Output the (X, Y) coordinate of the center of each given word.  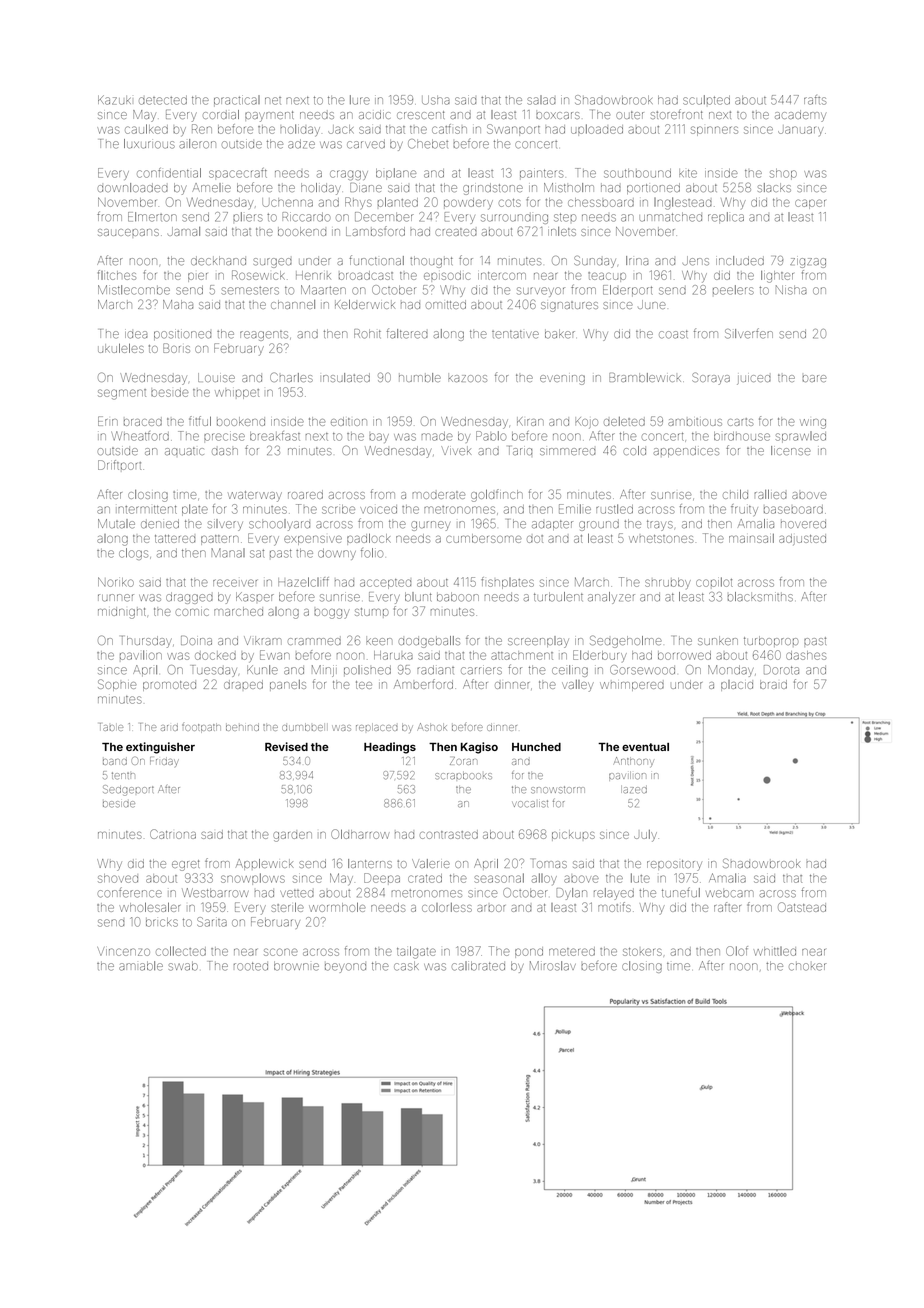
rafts (815, 100)
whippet (237, 394)
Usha (436, 100)
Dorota (781, 670)
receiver (235, 583)
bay (379, 438)
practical (237, 101)
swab (183, 966)
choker (807, 967)
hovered (803, 525)
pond (529, 952)
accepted (385, 584)
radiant (435, 670)
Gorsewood (642, 670)
